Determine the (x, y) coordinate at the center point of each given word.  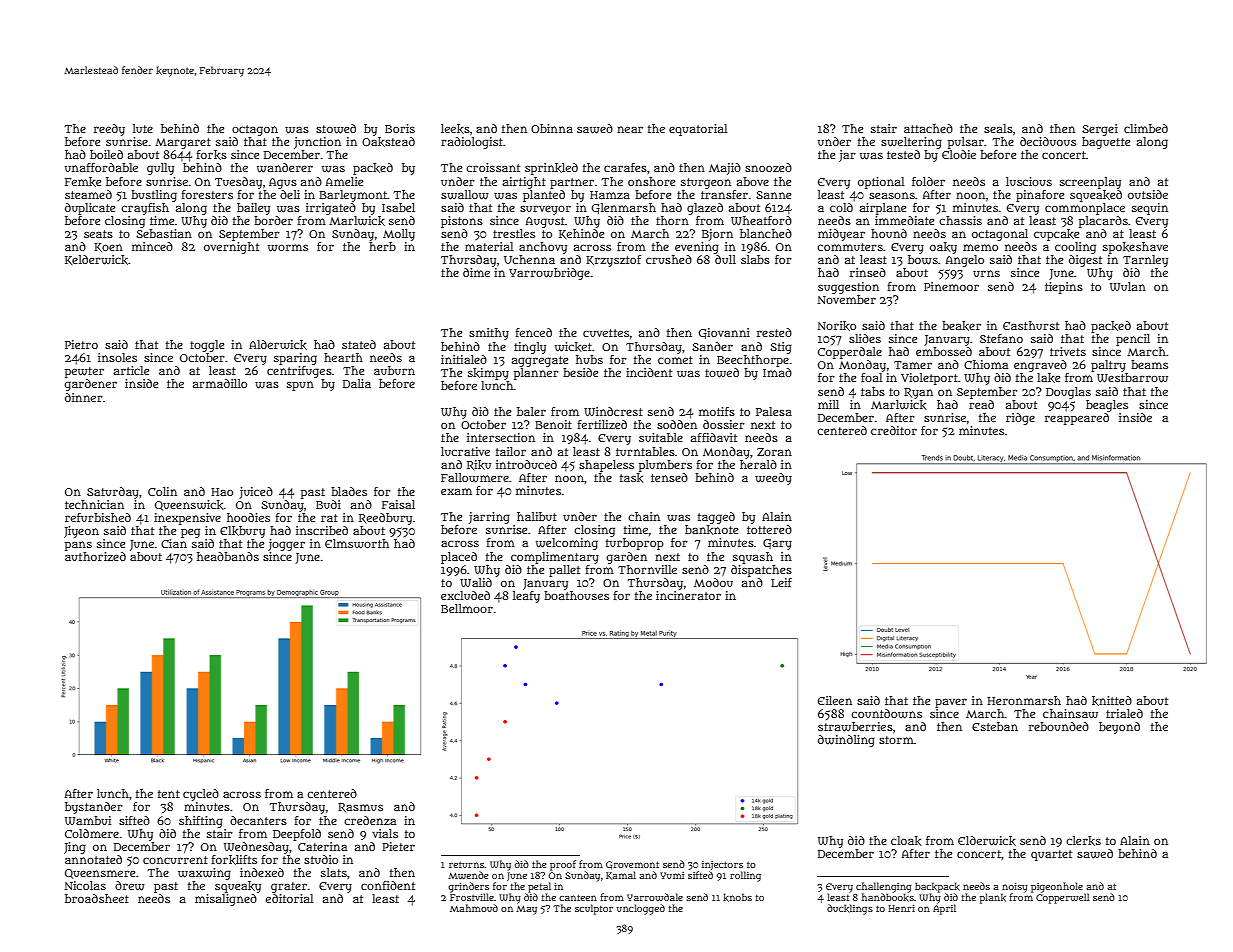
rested (774, 332)
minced (152, 246)
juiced (256, 493)
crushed (669, 259)
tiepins (1064, 288)
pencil (1133, 340)
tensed (669, 477)
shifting (201, 822)
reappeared (1077, 419)
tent (169, 794)
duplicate (90, 209)
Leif (781, 582)
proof (563, 865)
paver (951, 703)
